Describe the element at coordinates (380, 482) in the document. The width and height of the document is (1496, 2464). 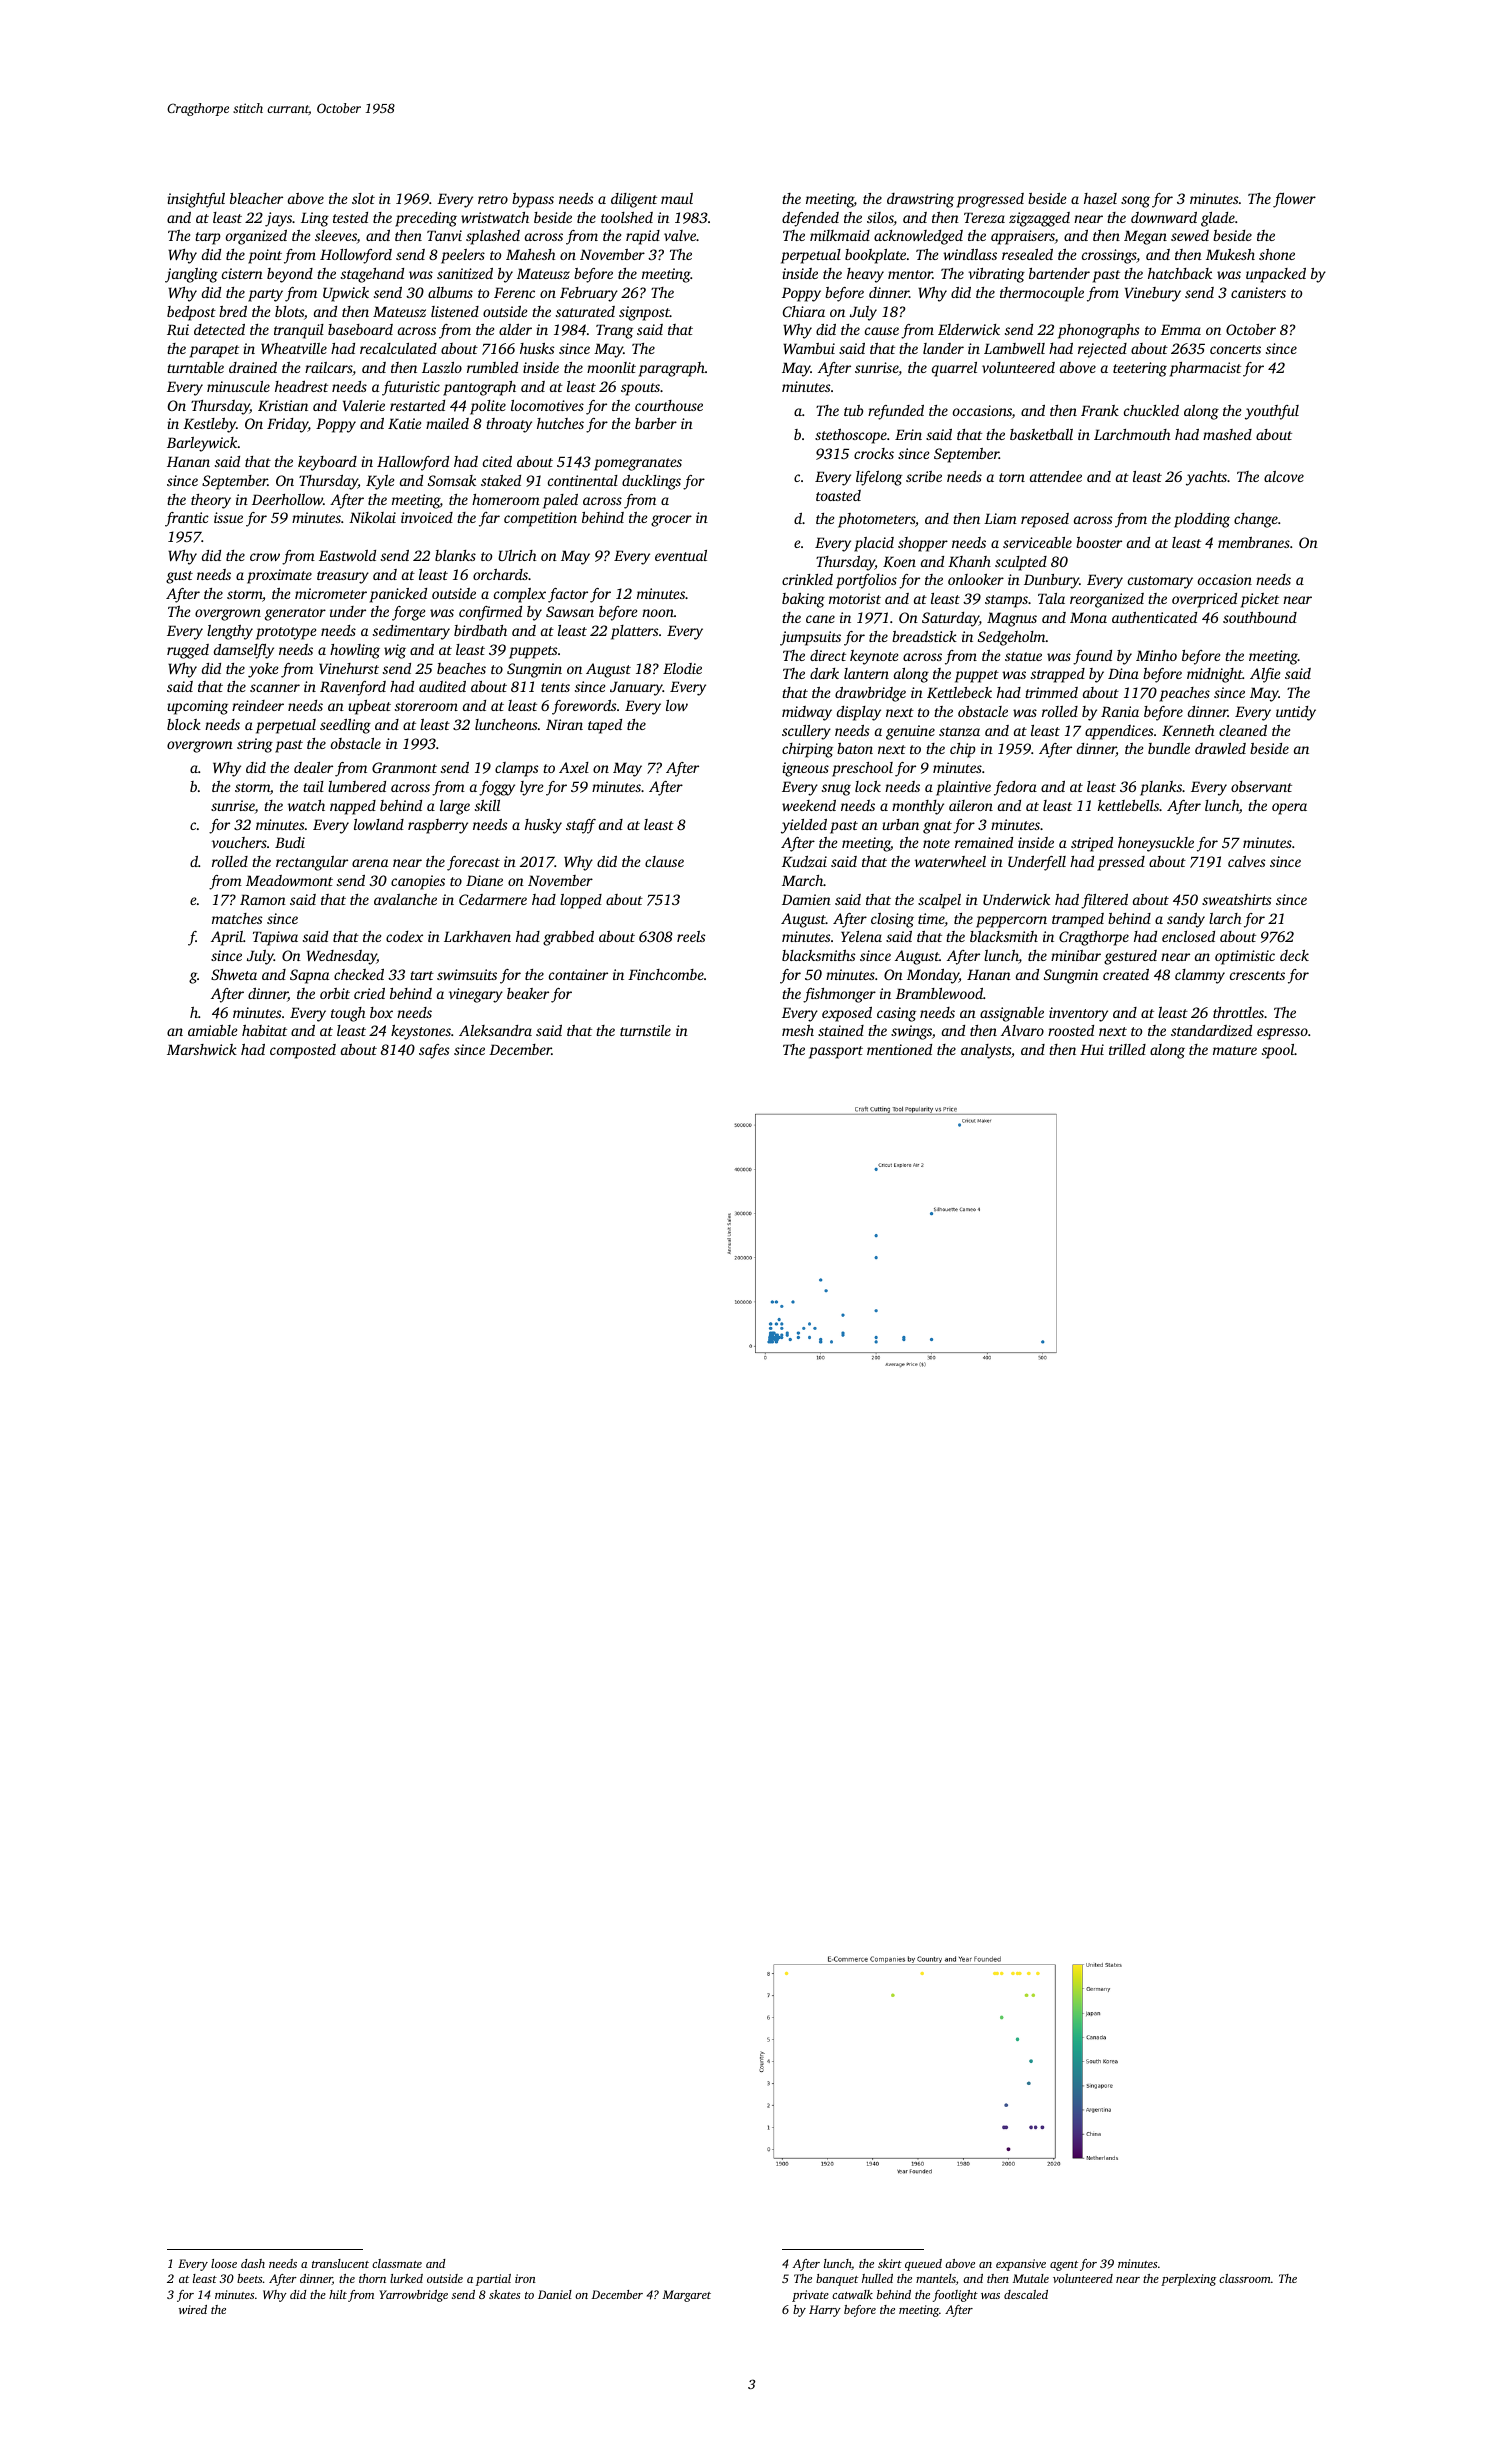
I see `Kyle` at that location.
